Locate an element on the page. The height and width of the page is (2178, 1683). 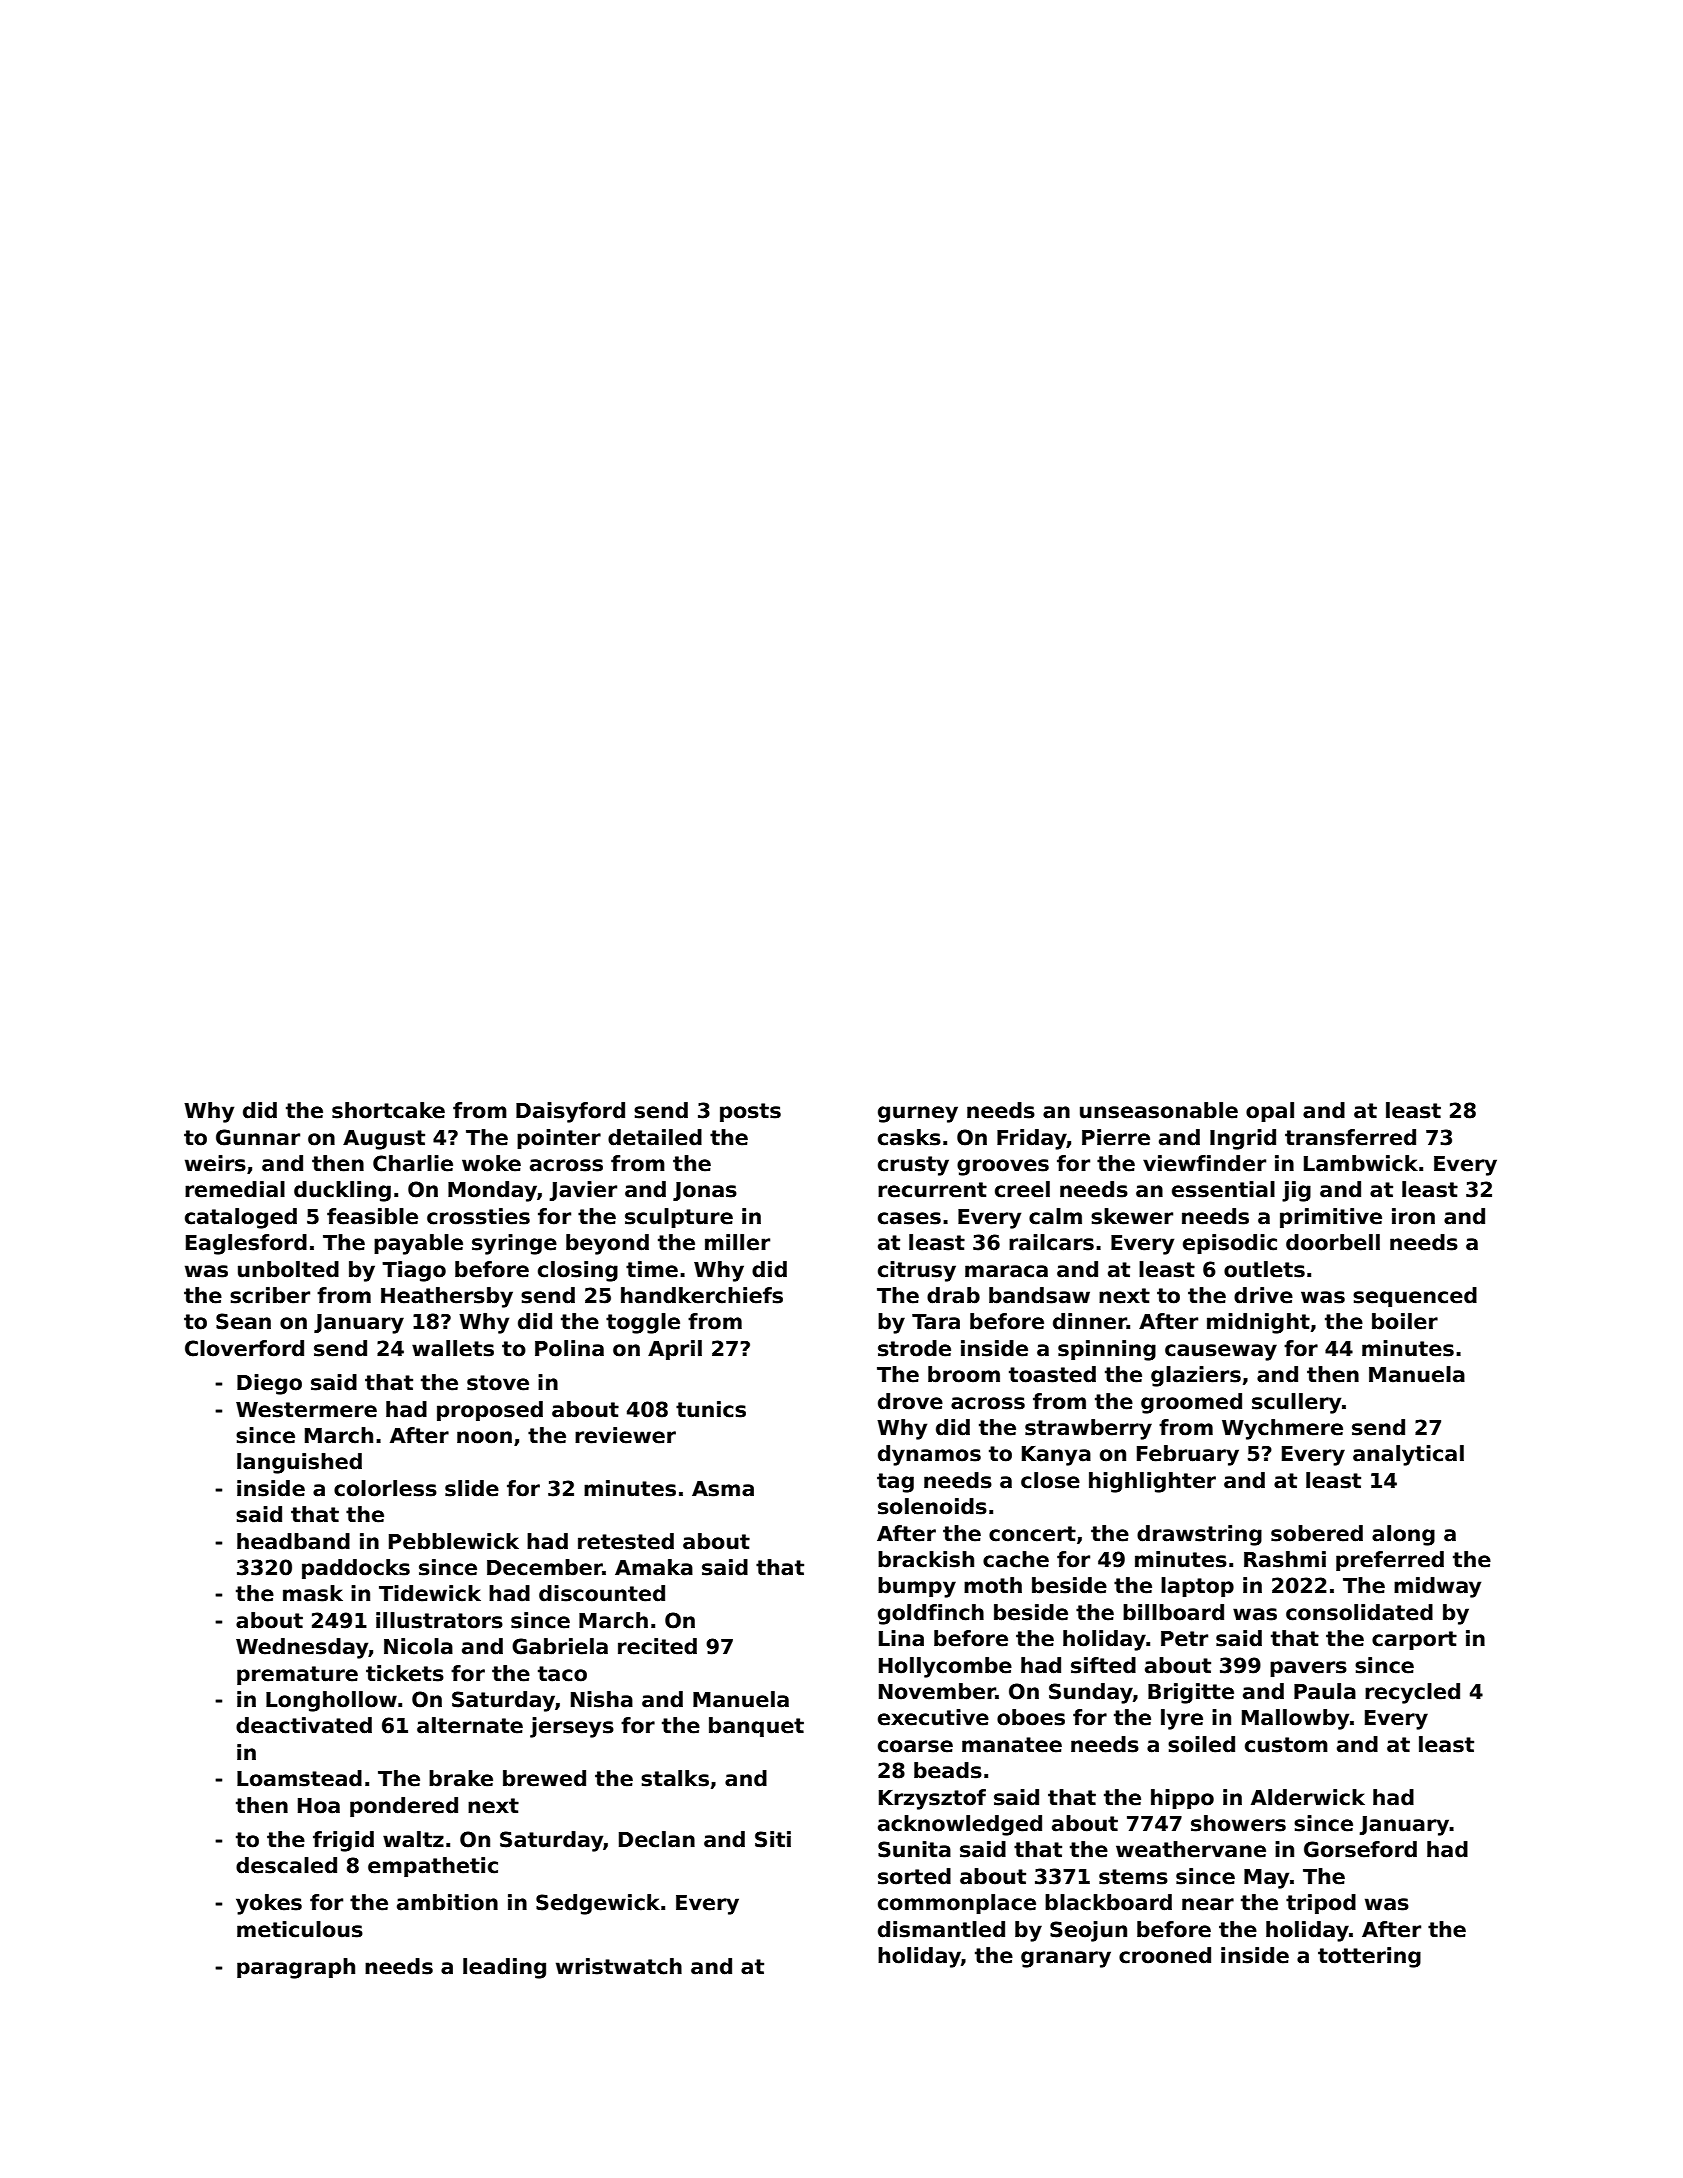
gurney is located at coordinates (918, 1114).
